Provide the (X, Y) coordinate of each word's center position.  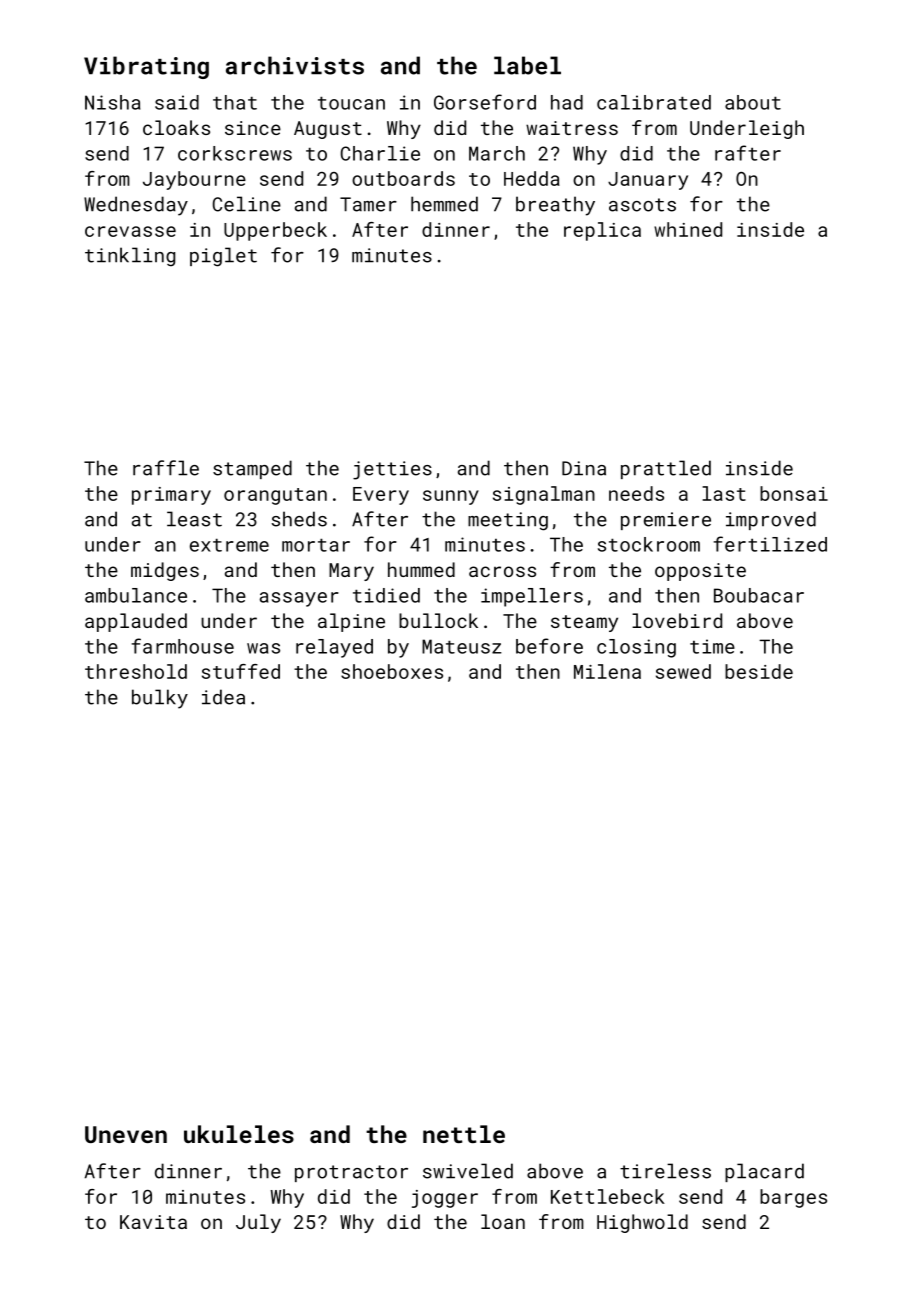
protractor (351, 1173)
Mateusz (462, 646)
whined (688, 229)
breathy (555, 206)
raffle (166, 468)
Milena (607, 671)
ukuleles (239, 1134)
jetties (392, 470)
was (263, 648)
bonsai (794, 493)
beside (759, 671)
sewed (683, 671)
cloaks (176, 127)
